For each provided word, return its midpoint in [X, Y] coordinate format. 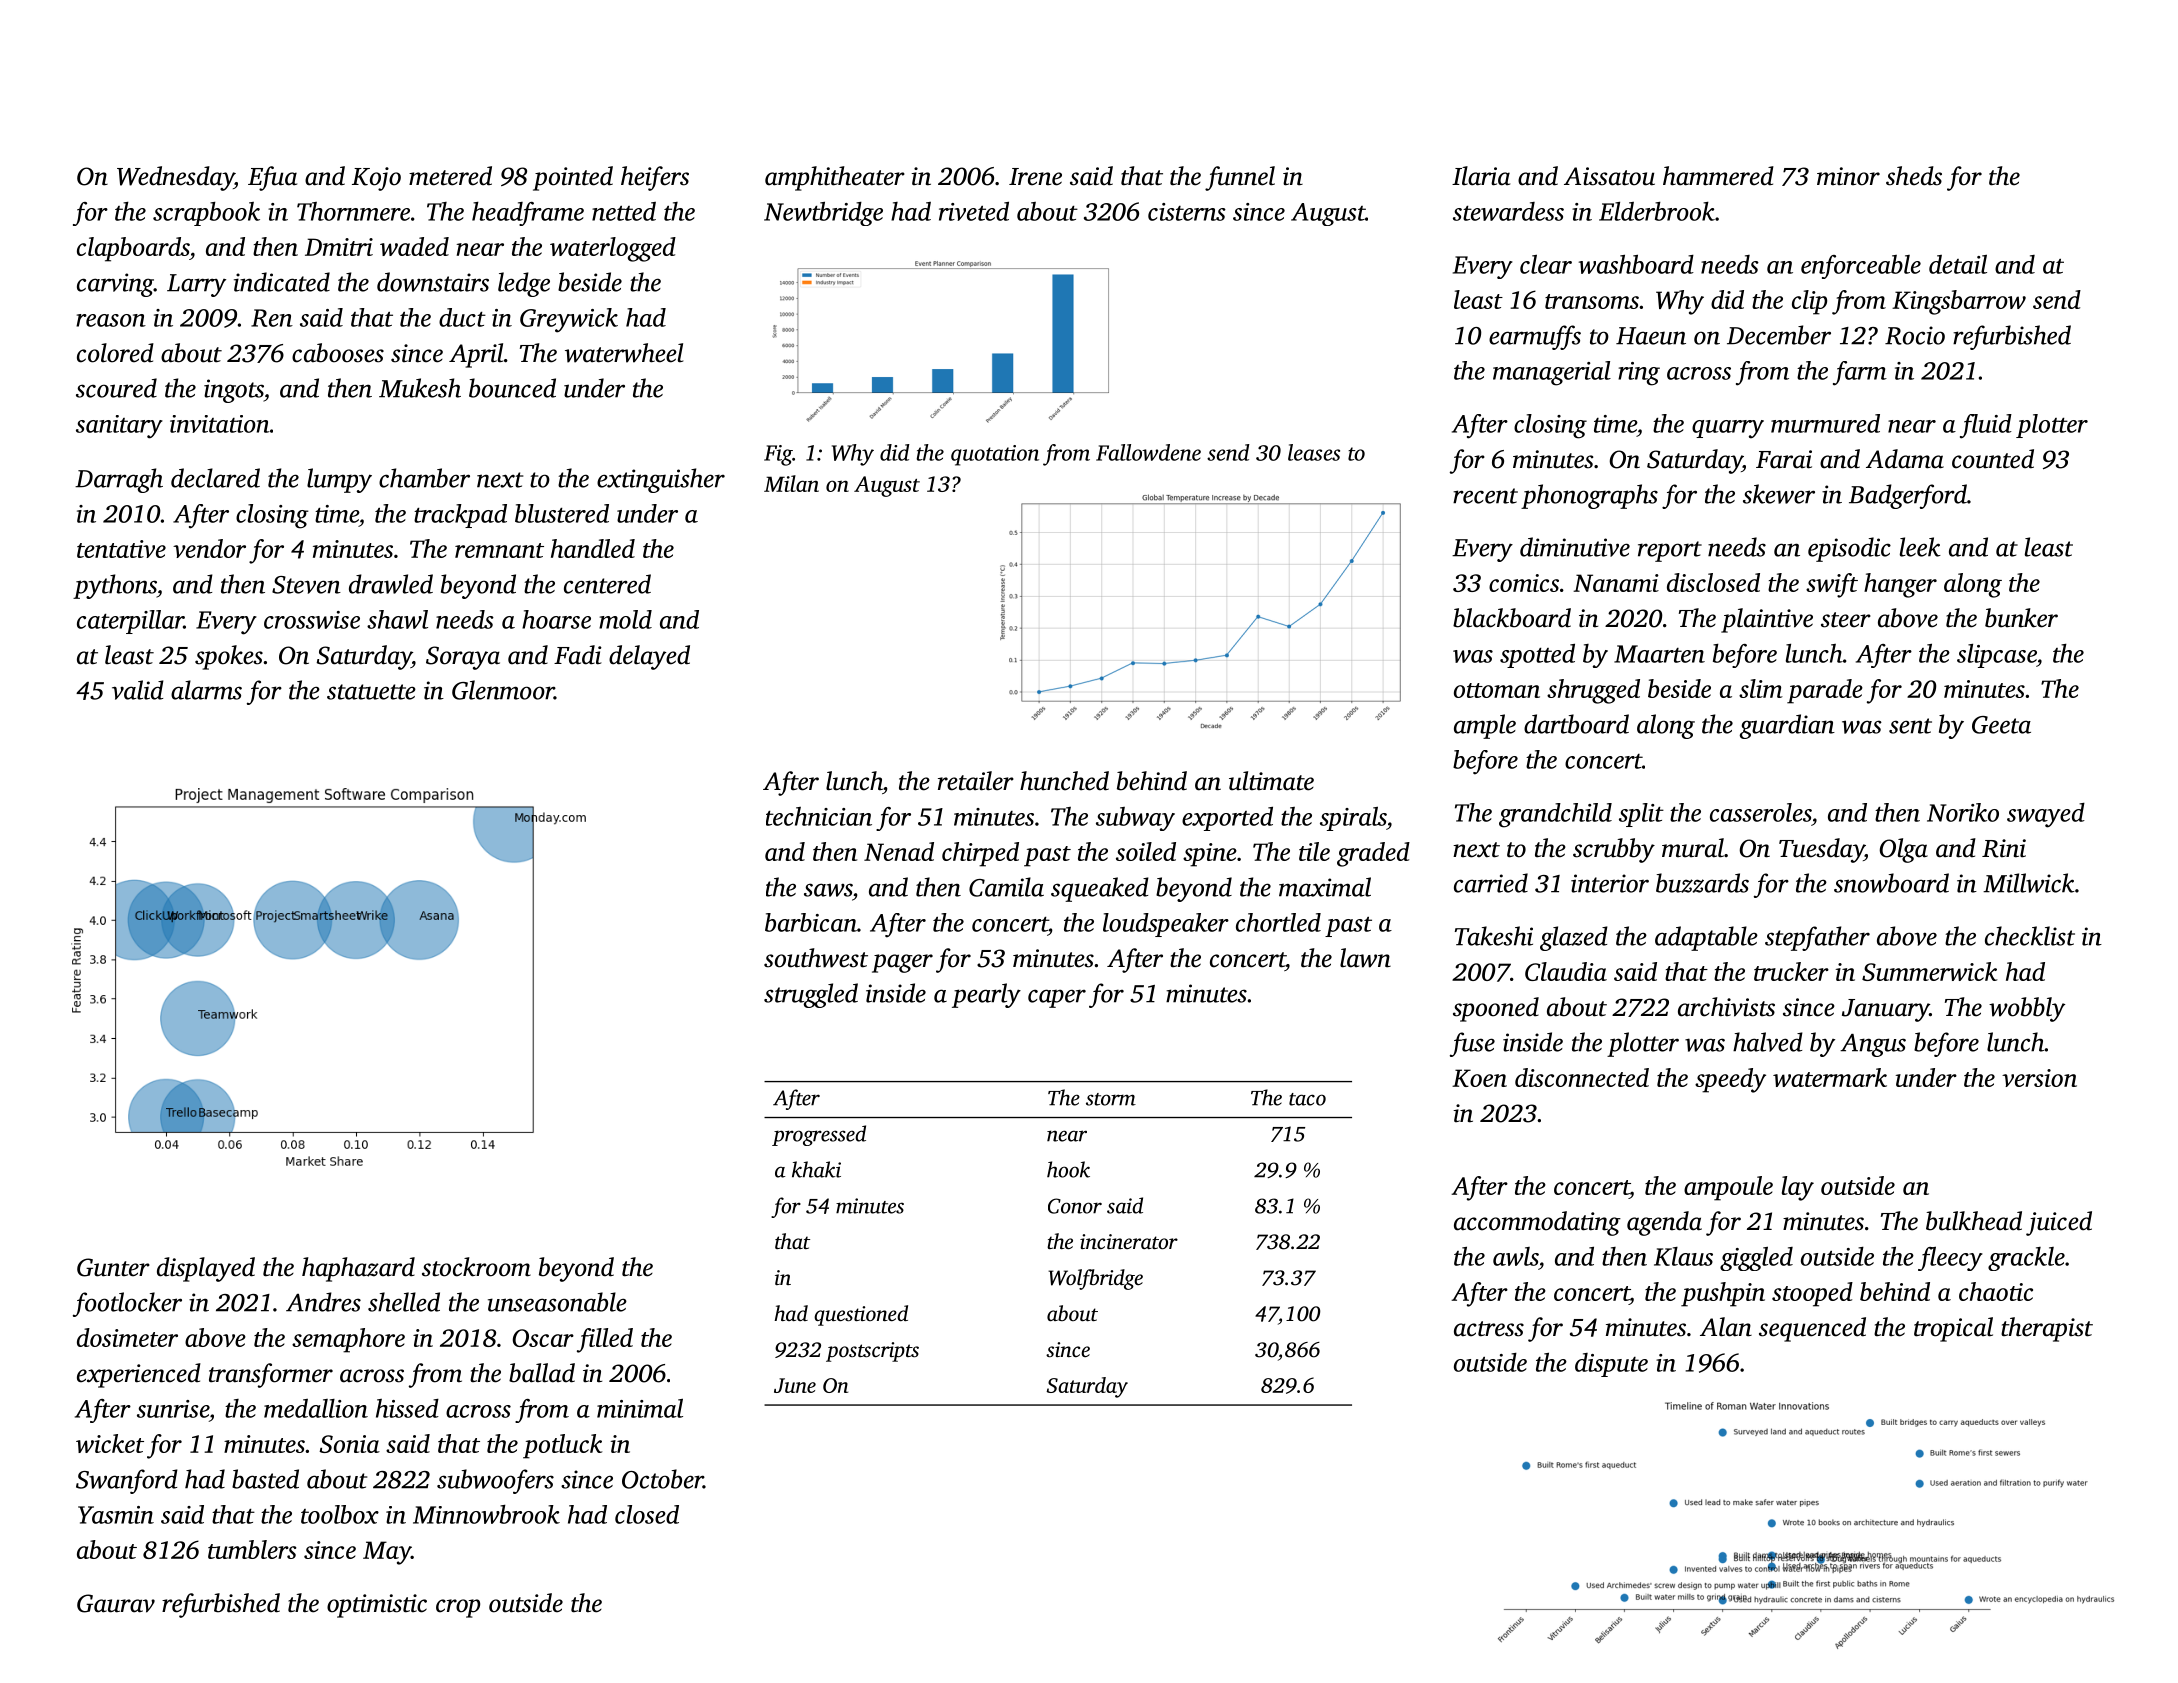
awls [1516, 1256]
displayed [206, 1269]
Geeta [2001, 725]
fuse [1472, 1044]
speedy [1730, 1080]
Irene [1035, 177]
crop [458, 1608]
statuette [371, 692]
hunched [1064, 781]
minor [1848, 176]
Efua [272, 178]
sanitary [119, 427]
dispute [1611, 1365]
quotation [995, 455]
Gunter [113, 1267]
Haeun [1651, 336]
